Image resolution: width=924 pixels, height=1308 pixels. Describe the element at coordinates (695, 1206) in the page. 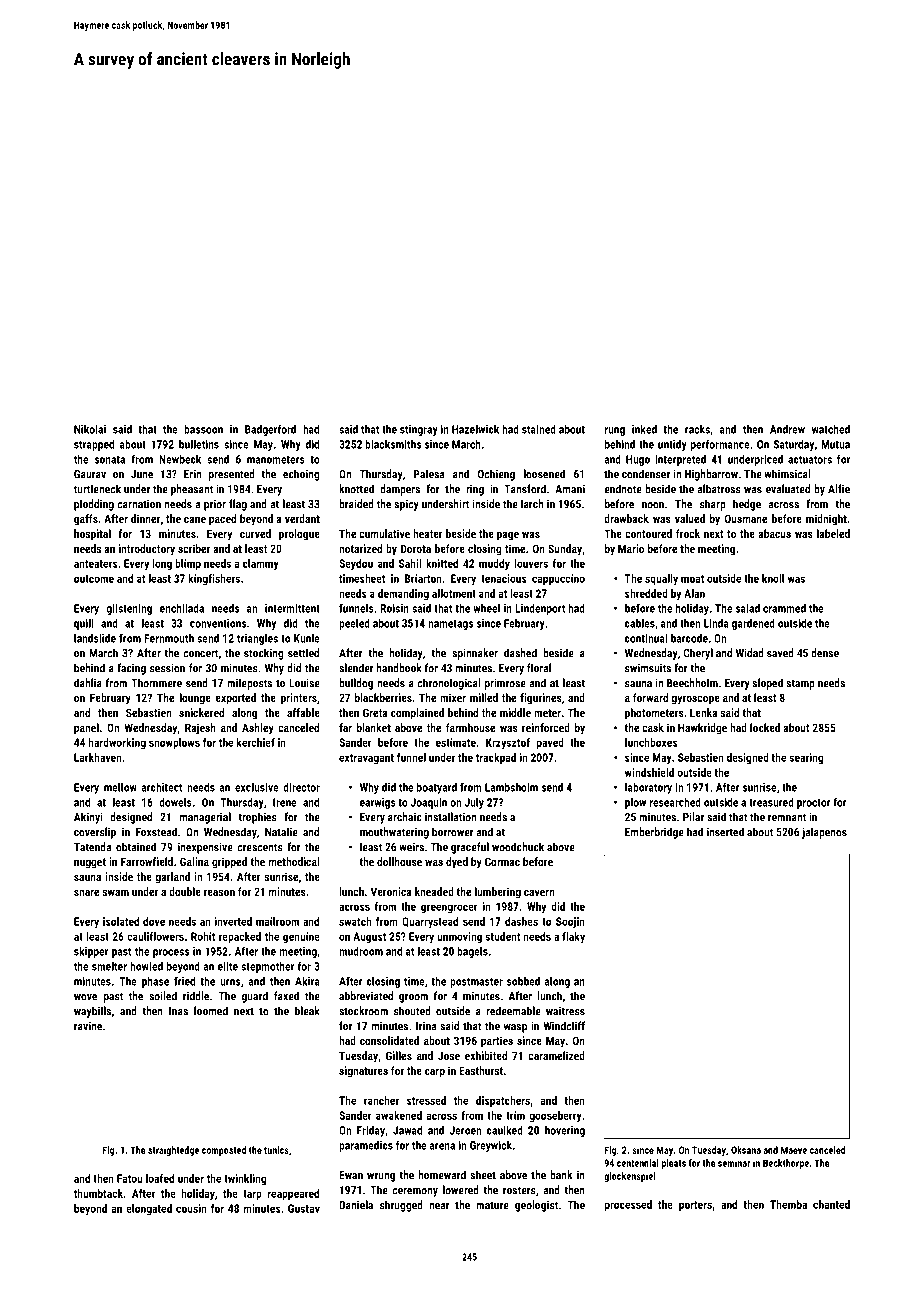

I see `porters` at that location.
